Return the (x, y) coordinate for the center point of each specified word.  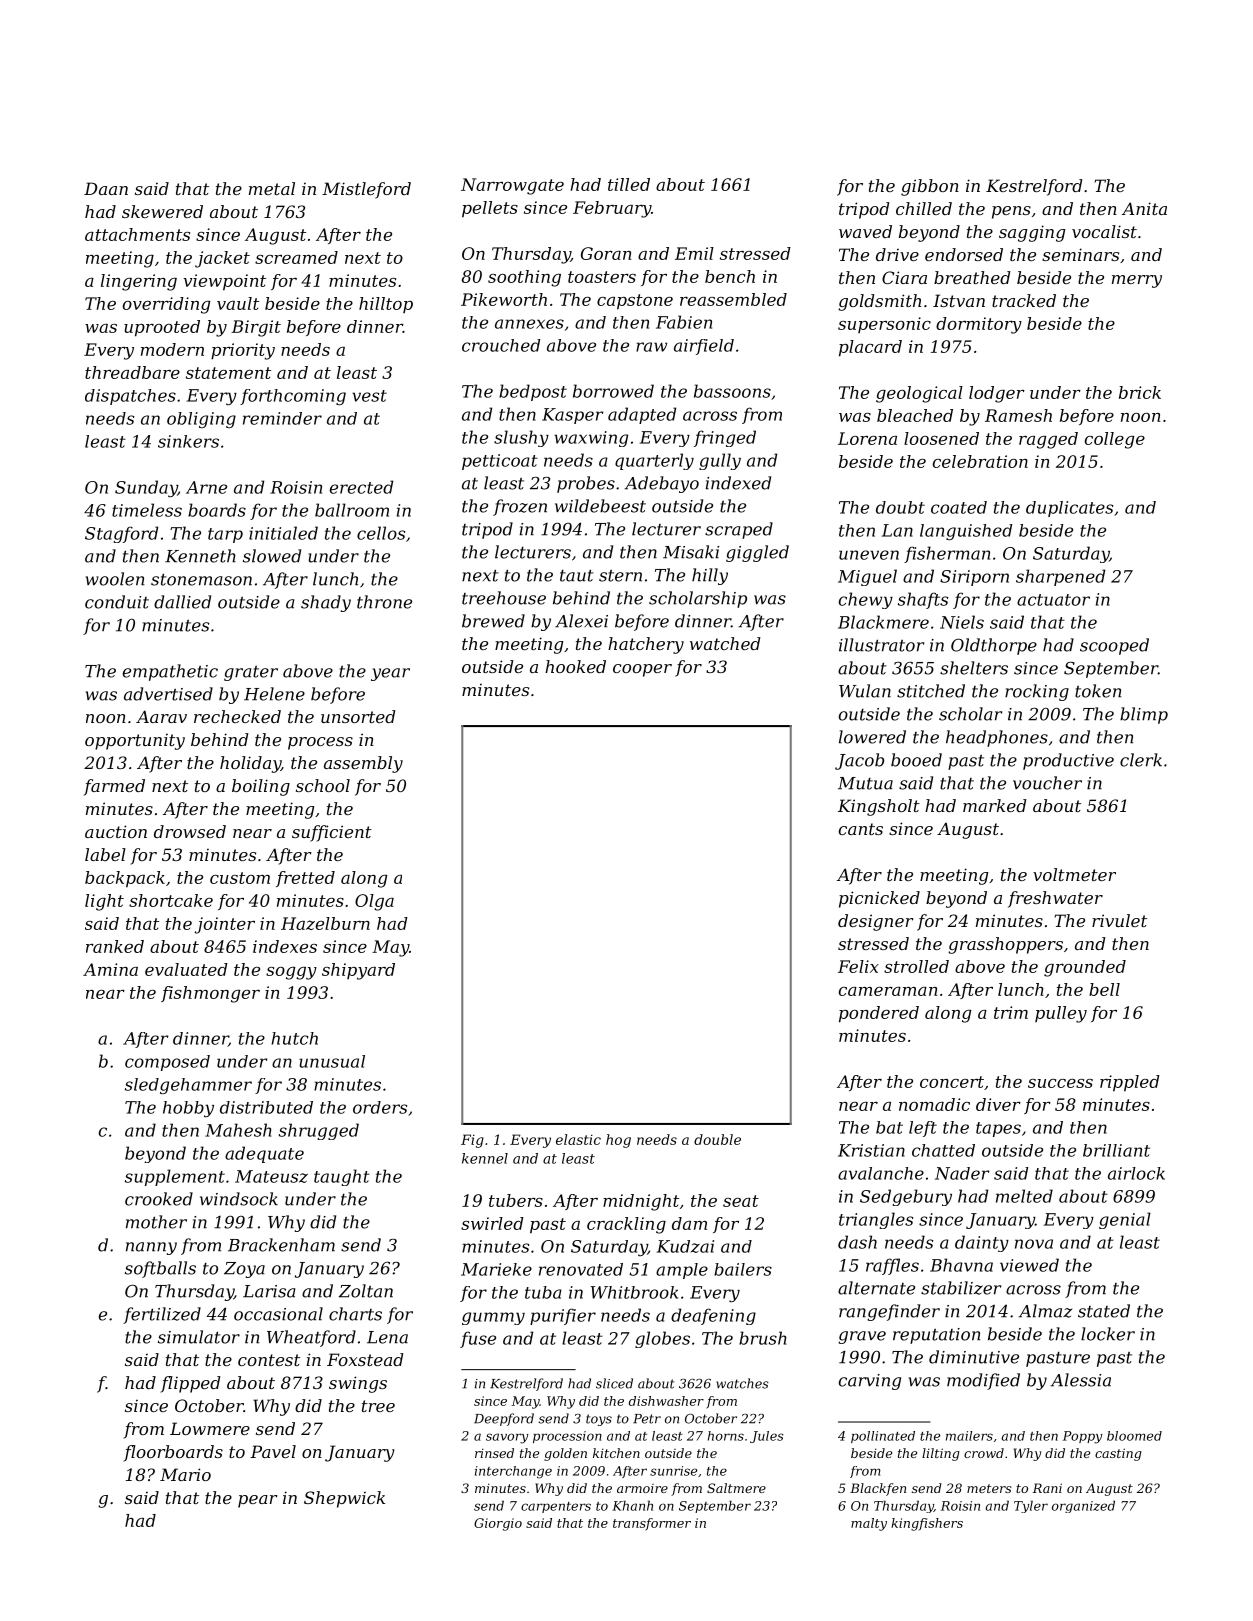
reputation (936, 1336)
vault (238, 303)
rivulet (1119, 920)
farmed (114, 787)
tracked (1024, 300)
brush (762, 1338)
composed (167, 1063)
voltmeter (1074, 874)
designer (876, 922)
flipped (191, 1384)
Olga (374, 902)
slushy (521, 438)
